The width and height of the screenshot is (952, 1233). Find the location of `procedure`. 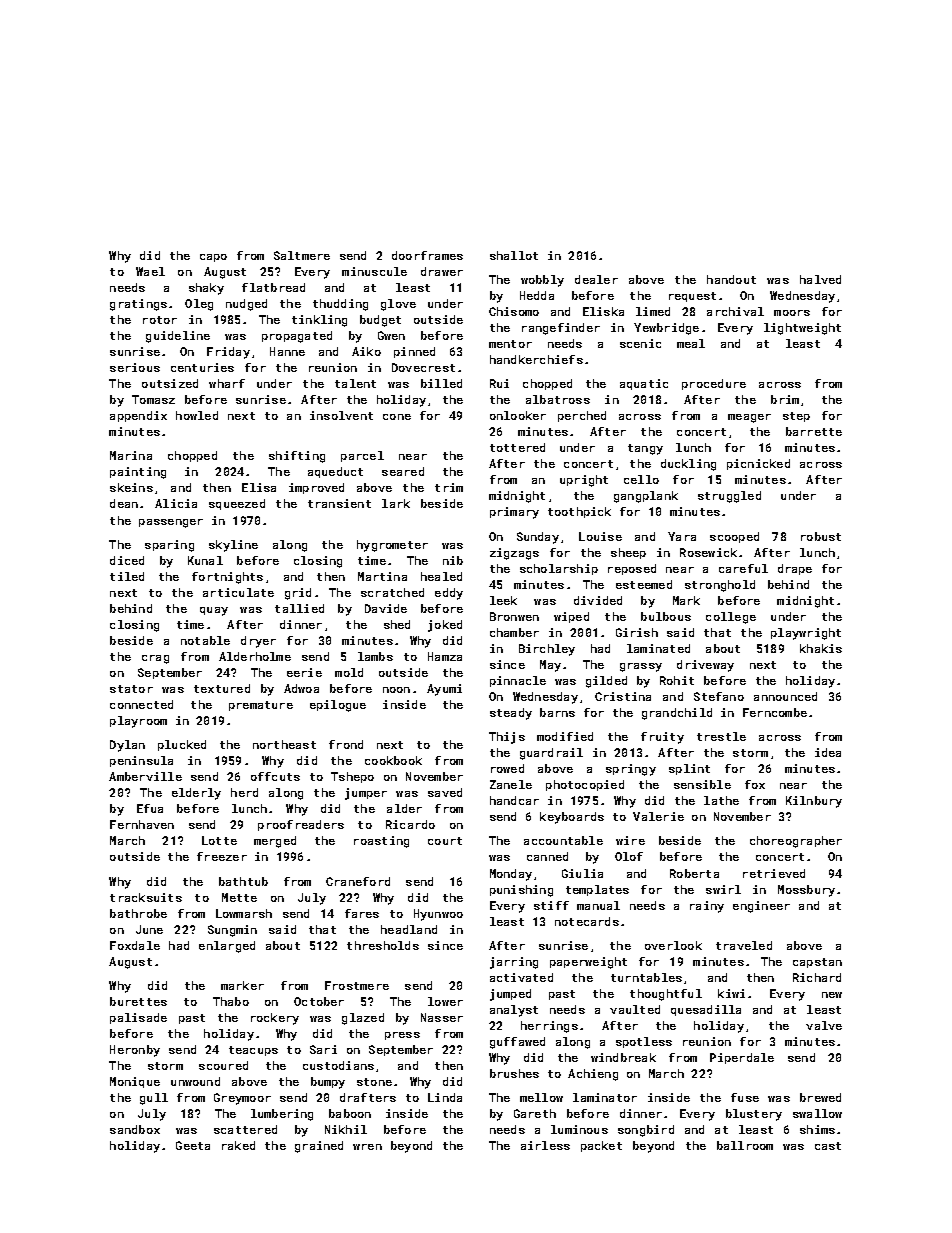

procedure is located at coordinates (714, 384).
